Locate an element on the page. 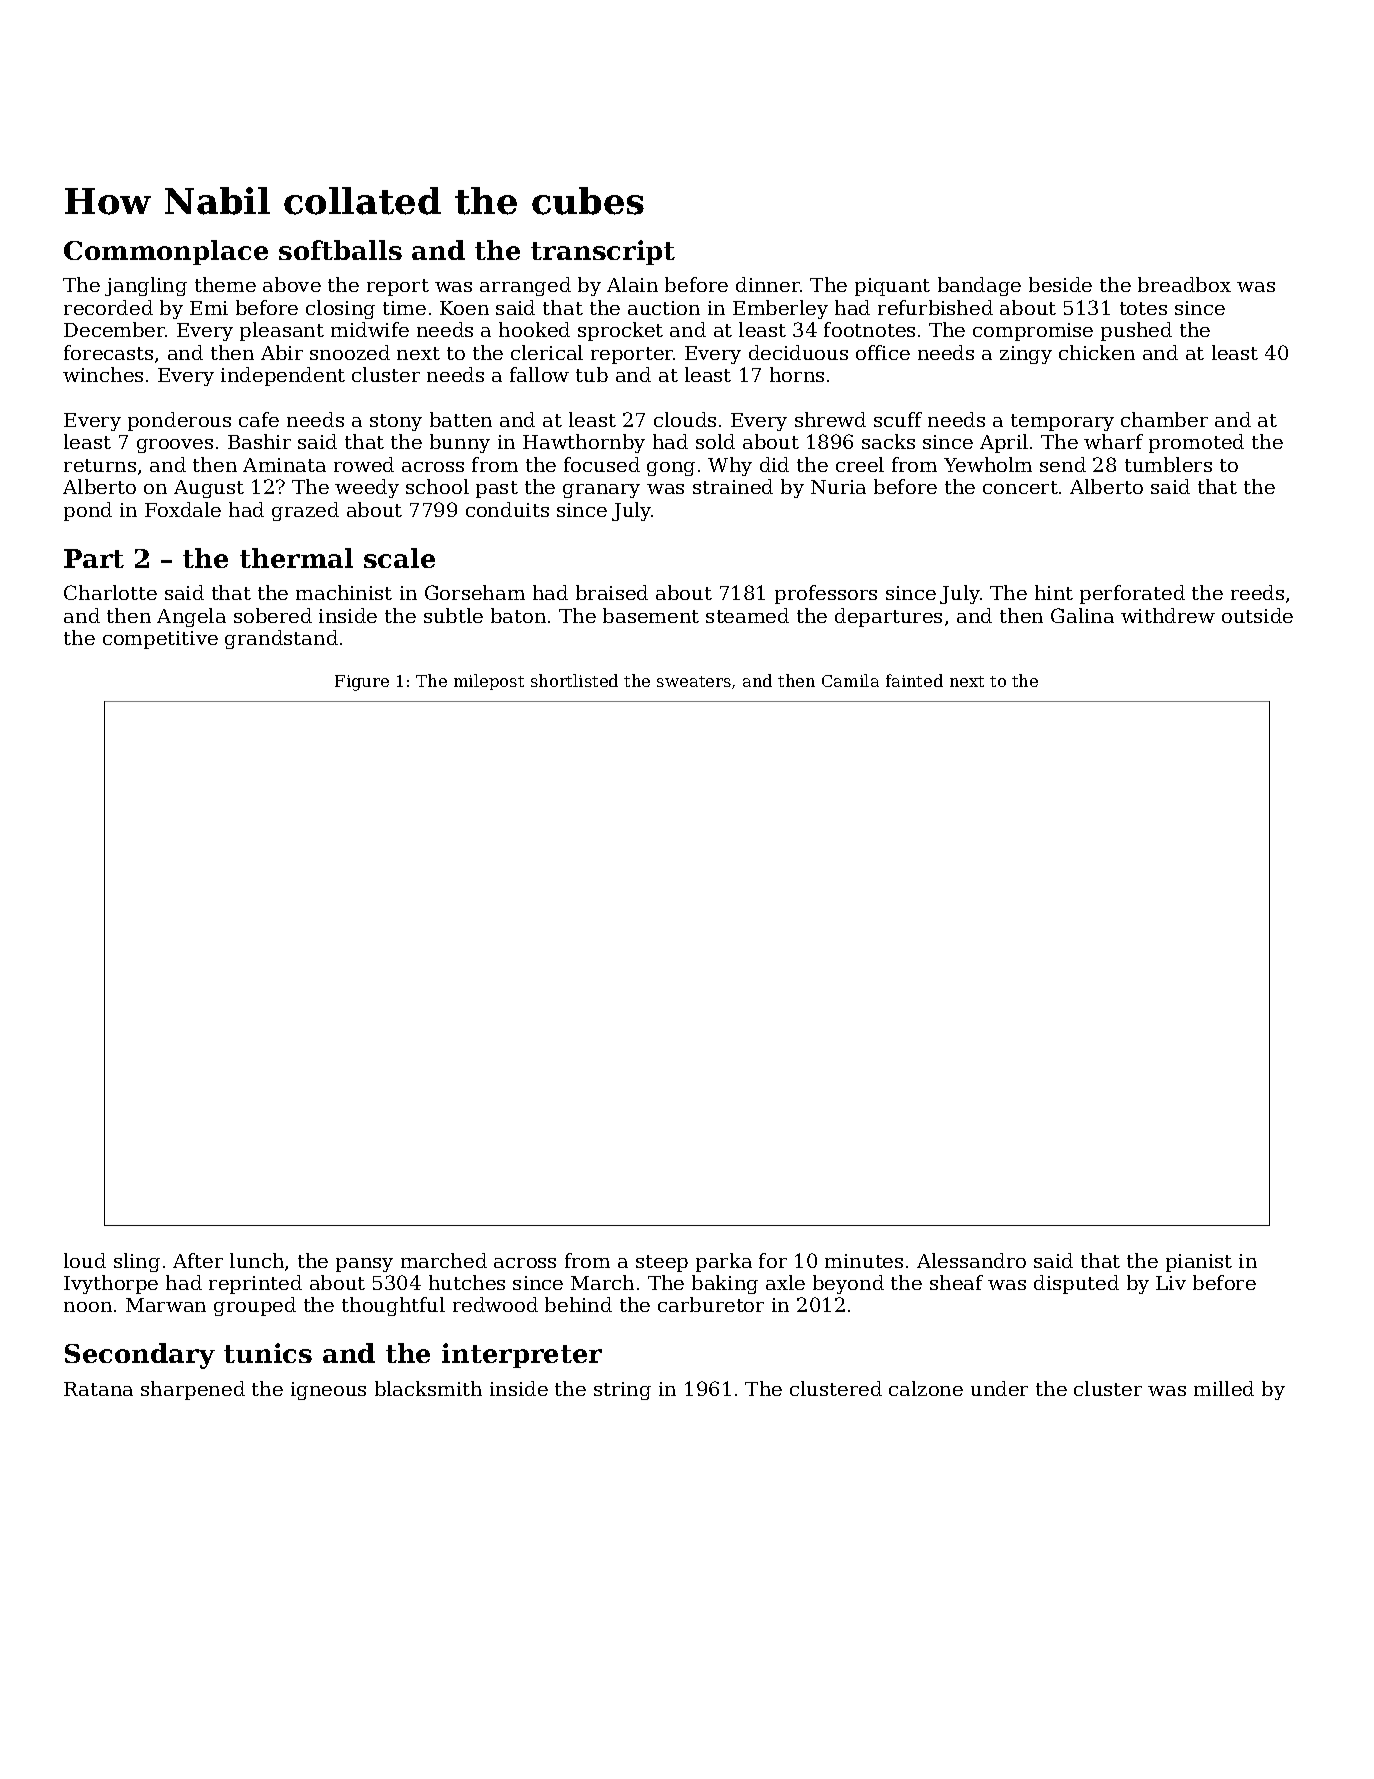  sheaf is located at coordinates (956, 1282).
